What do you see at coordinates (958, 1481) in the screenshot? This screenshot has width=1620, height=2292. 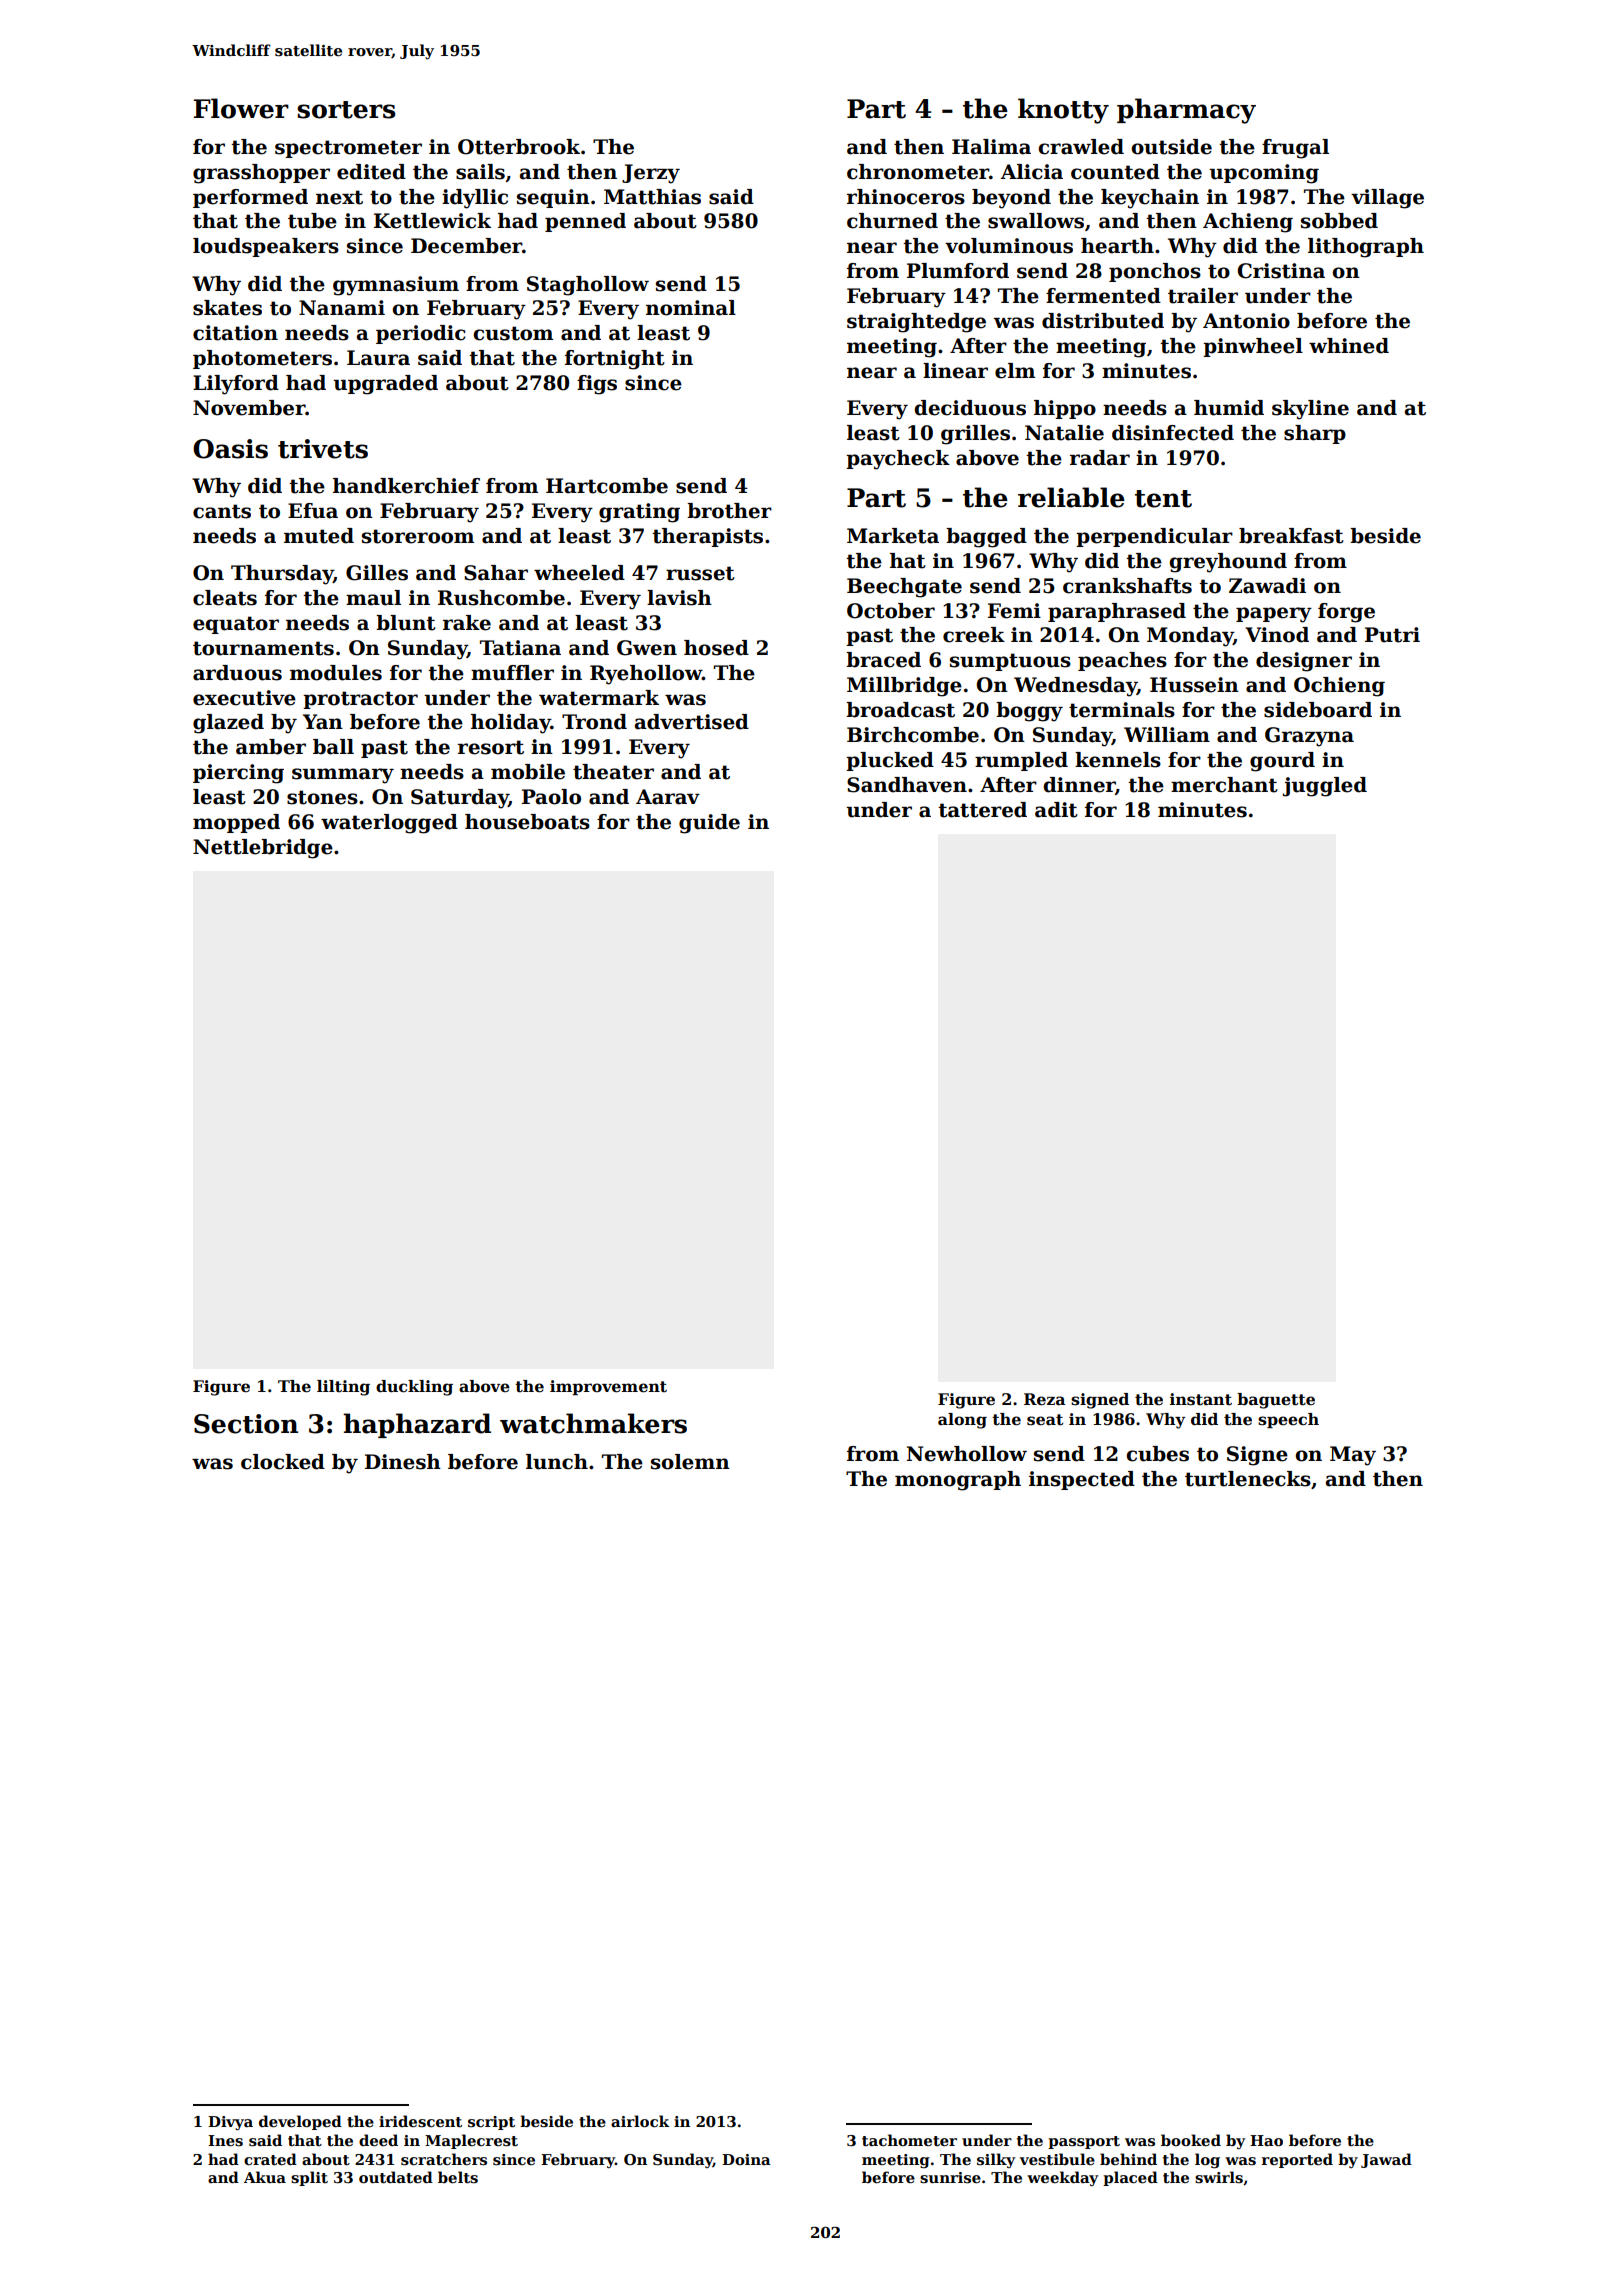 I see `monograph` at bounding box center [958, 1481].
